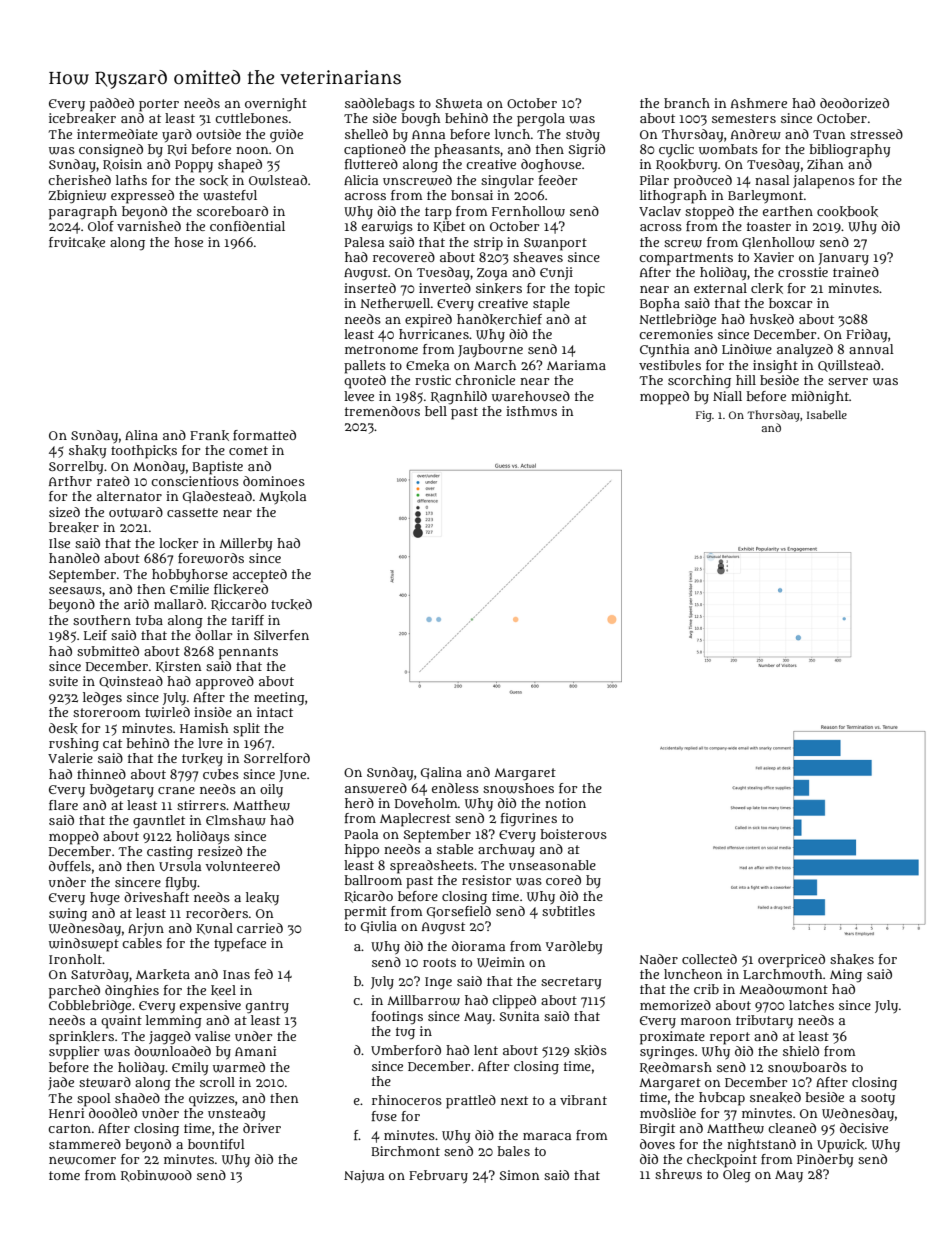 The image size is (952, 1233). I want to click on tome, so click(64, 1175).
